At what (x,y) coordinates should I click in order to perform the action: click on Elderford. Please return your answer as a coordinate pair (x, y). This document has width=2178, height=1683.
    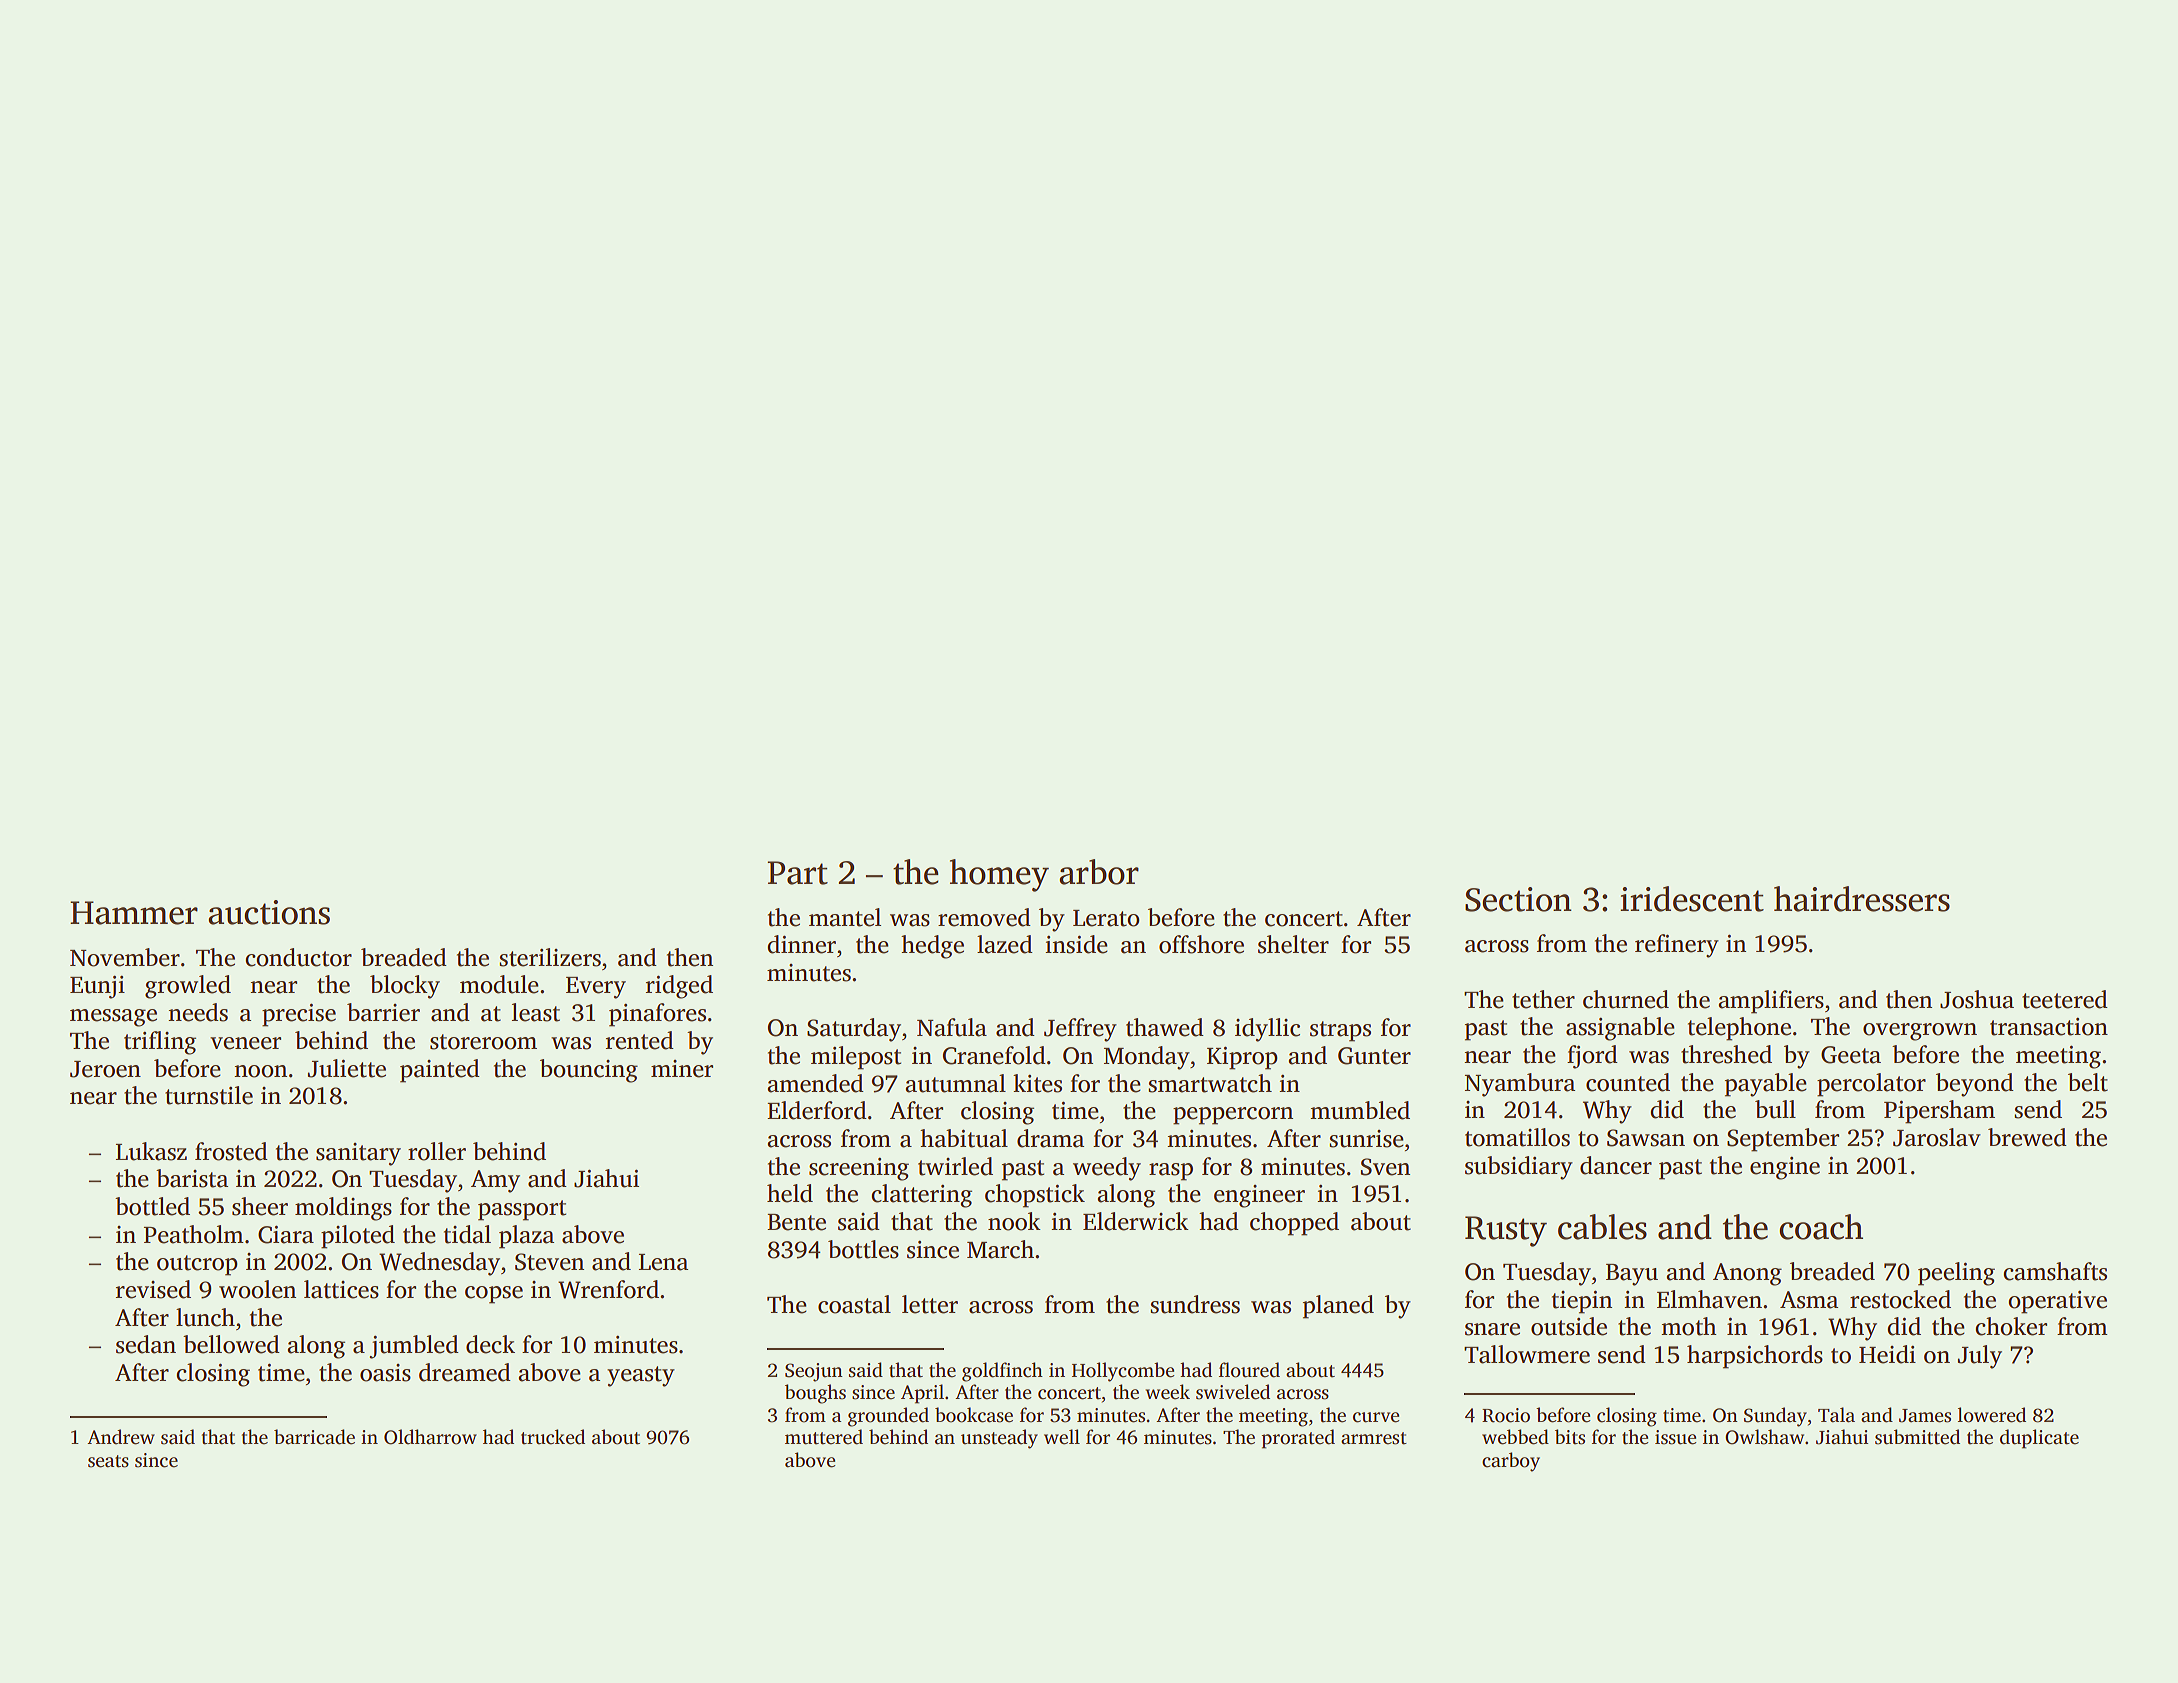
    Looking at the image, I should click on (817, 1110).
